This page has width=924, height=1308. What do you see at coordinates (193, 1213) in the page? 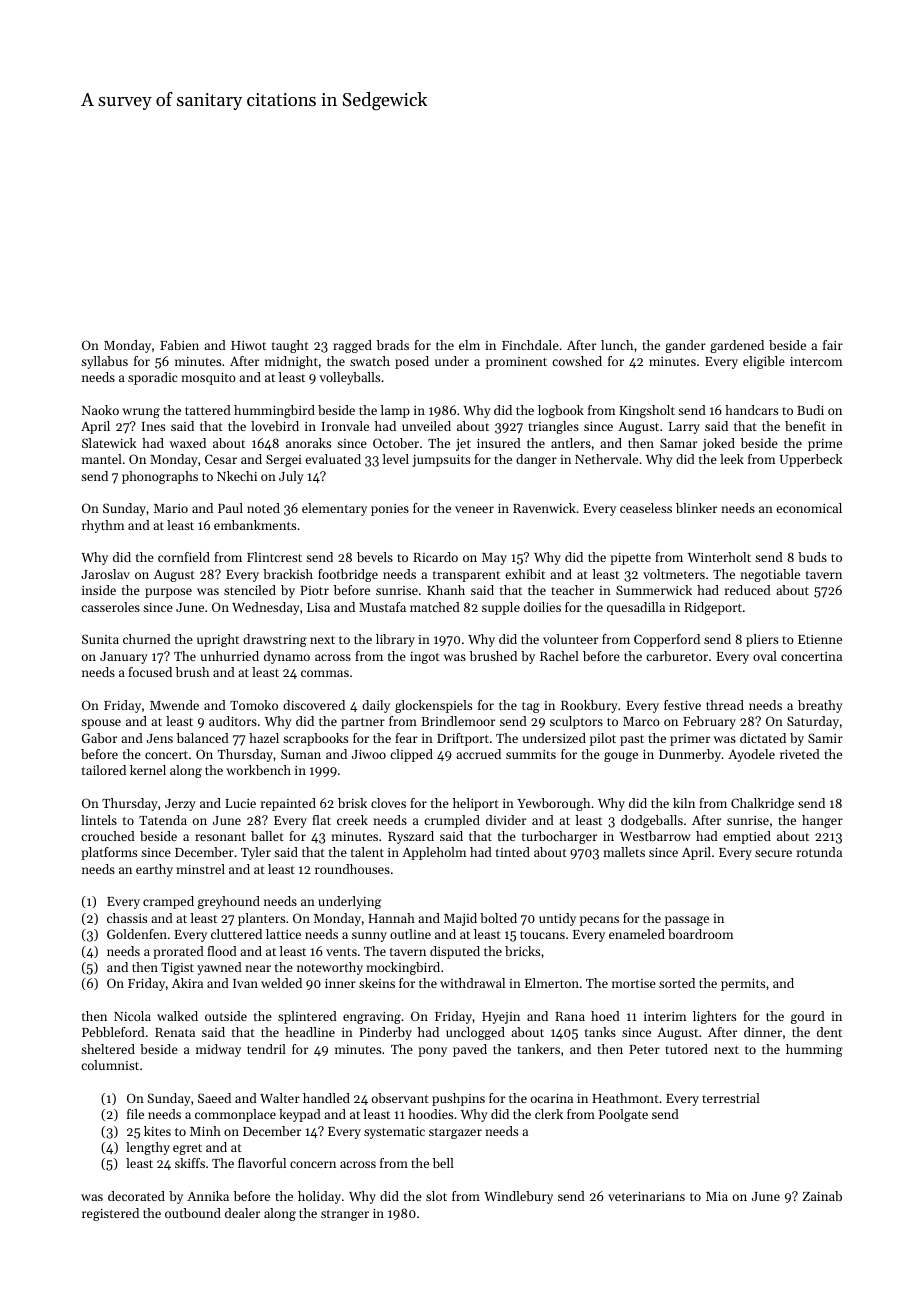
I see `outbound` at bounding box center [193, 1213].
